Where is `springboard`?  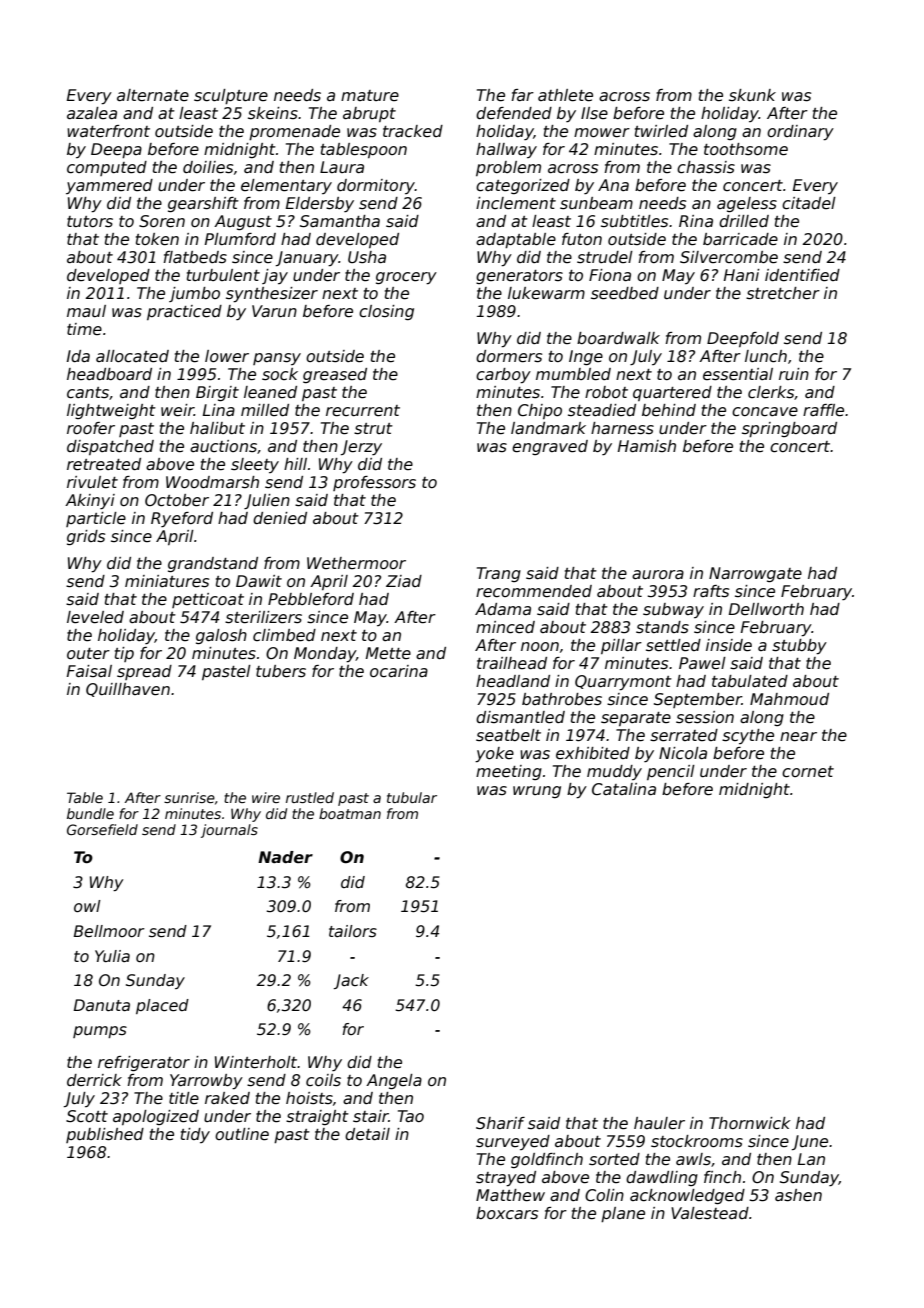
springboard is located at coordinates (789, 429).
